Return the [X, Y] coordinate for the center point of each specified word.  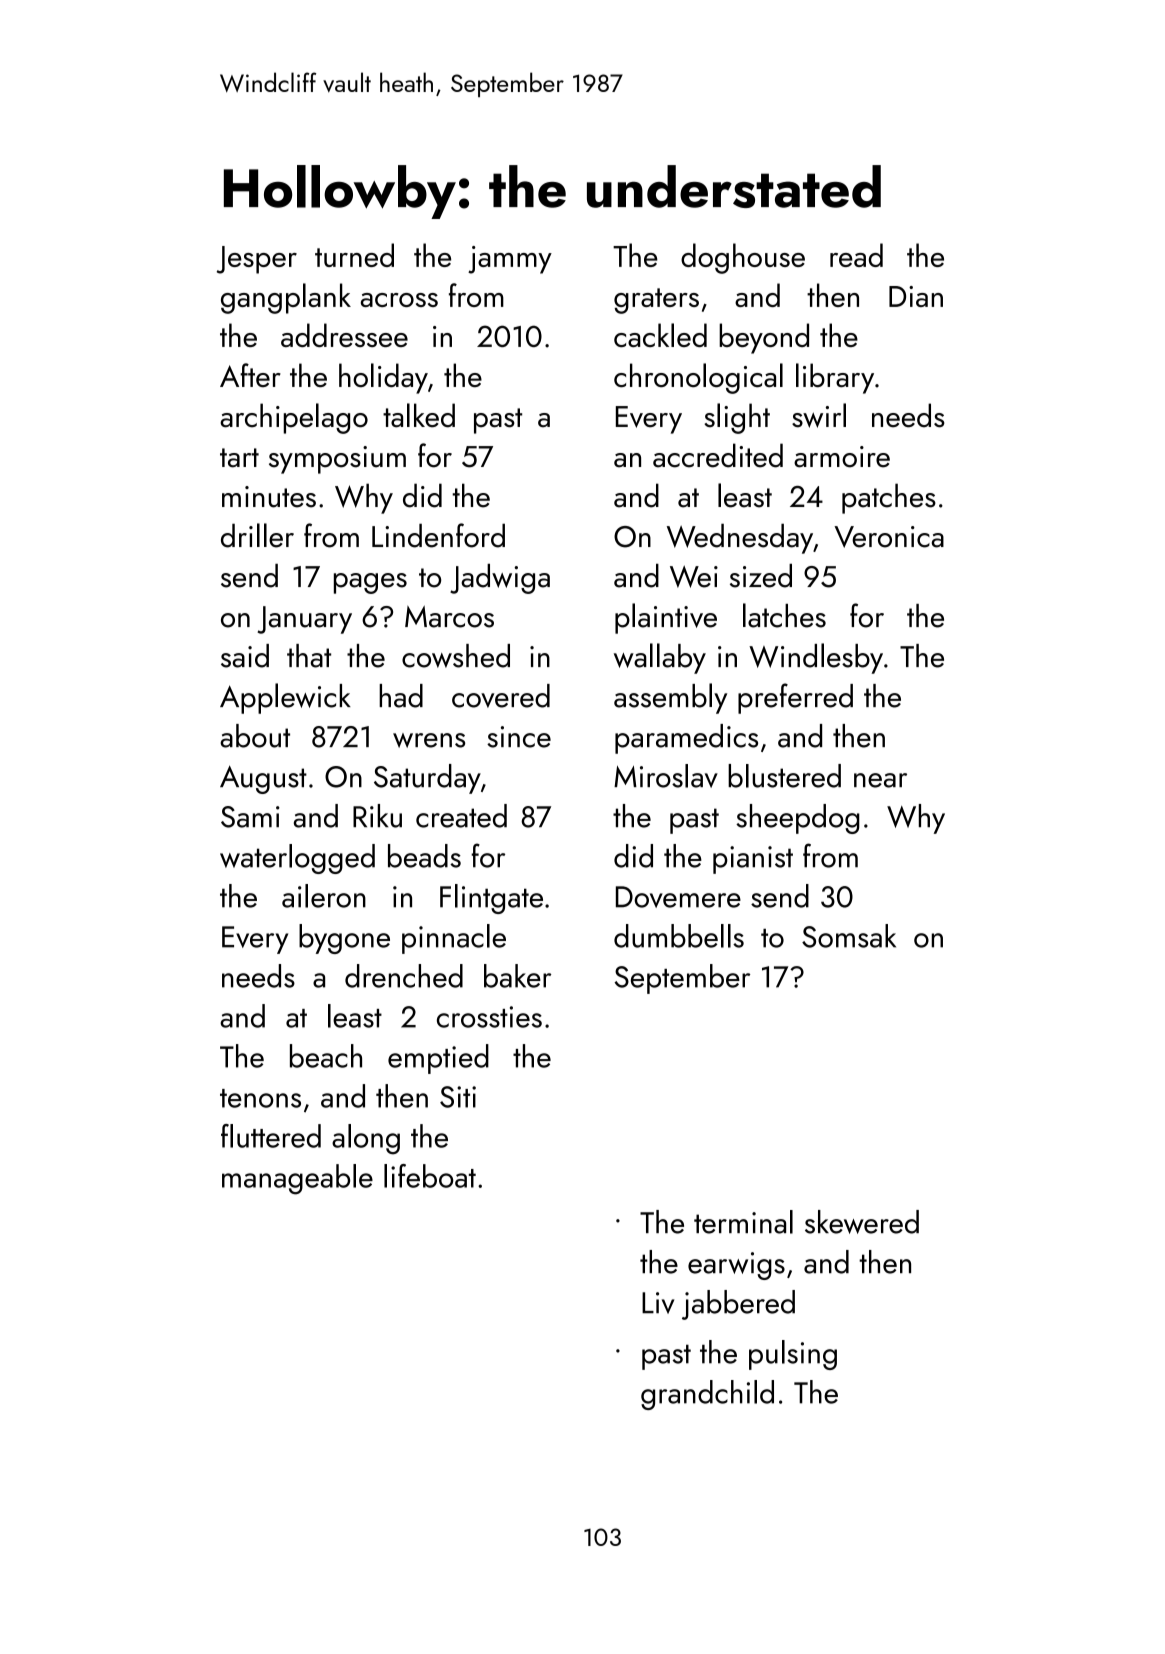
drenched [404, 976]
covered [501, 696]
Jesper [257, 260]
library [835, 378]
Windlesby [816, 658]
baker [517, 976]
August [263, 779]
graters [656, 301]
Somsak [849, 936]
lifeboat [430, 1176]
